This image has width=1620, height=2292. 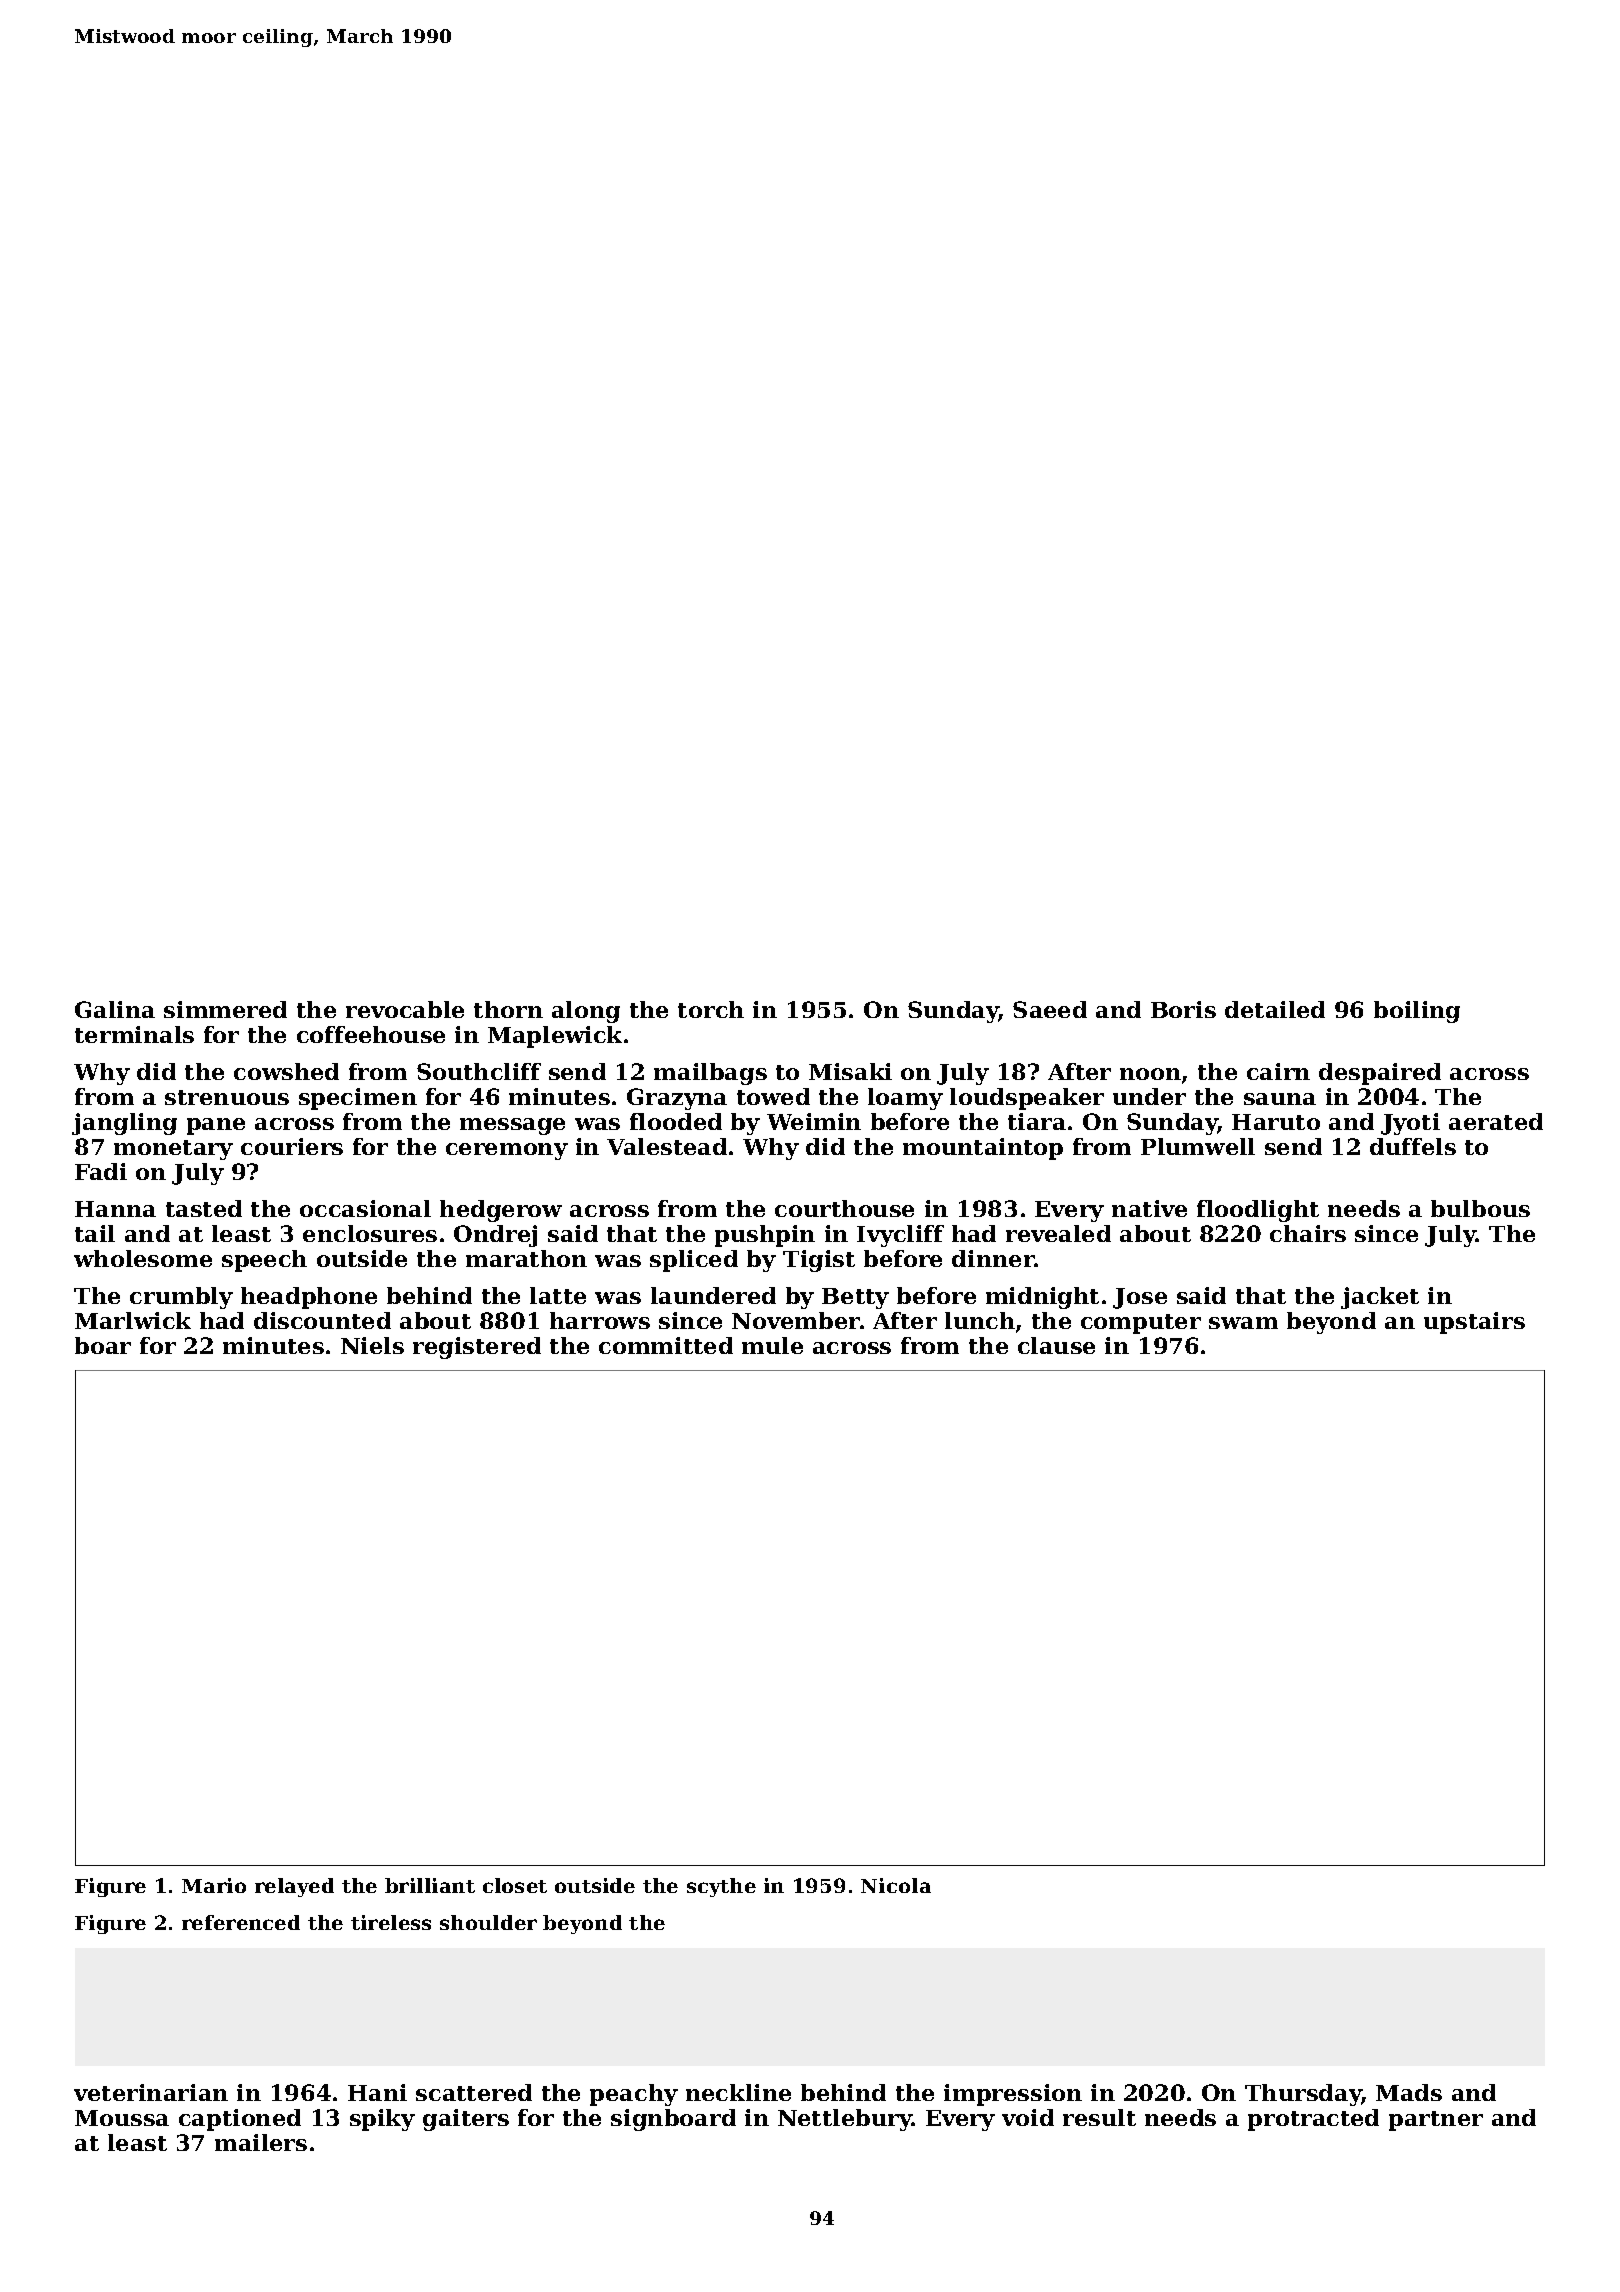 What do you see at coordinates (151, 2092) in the image?
I see `veterinarian` at bounding box center [151, 2092].
